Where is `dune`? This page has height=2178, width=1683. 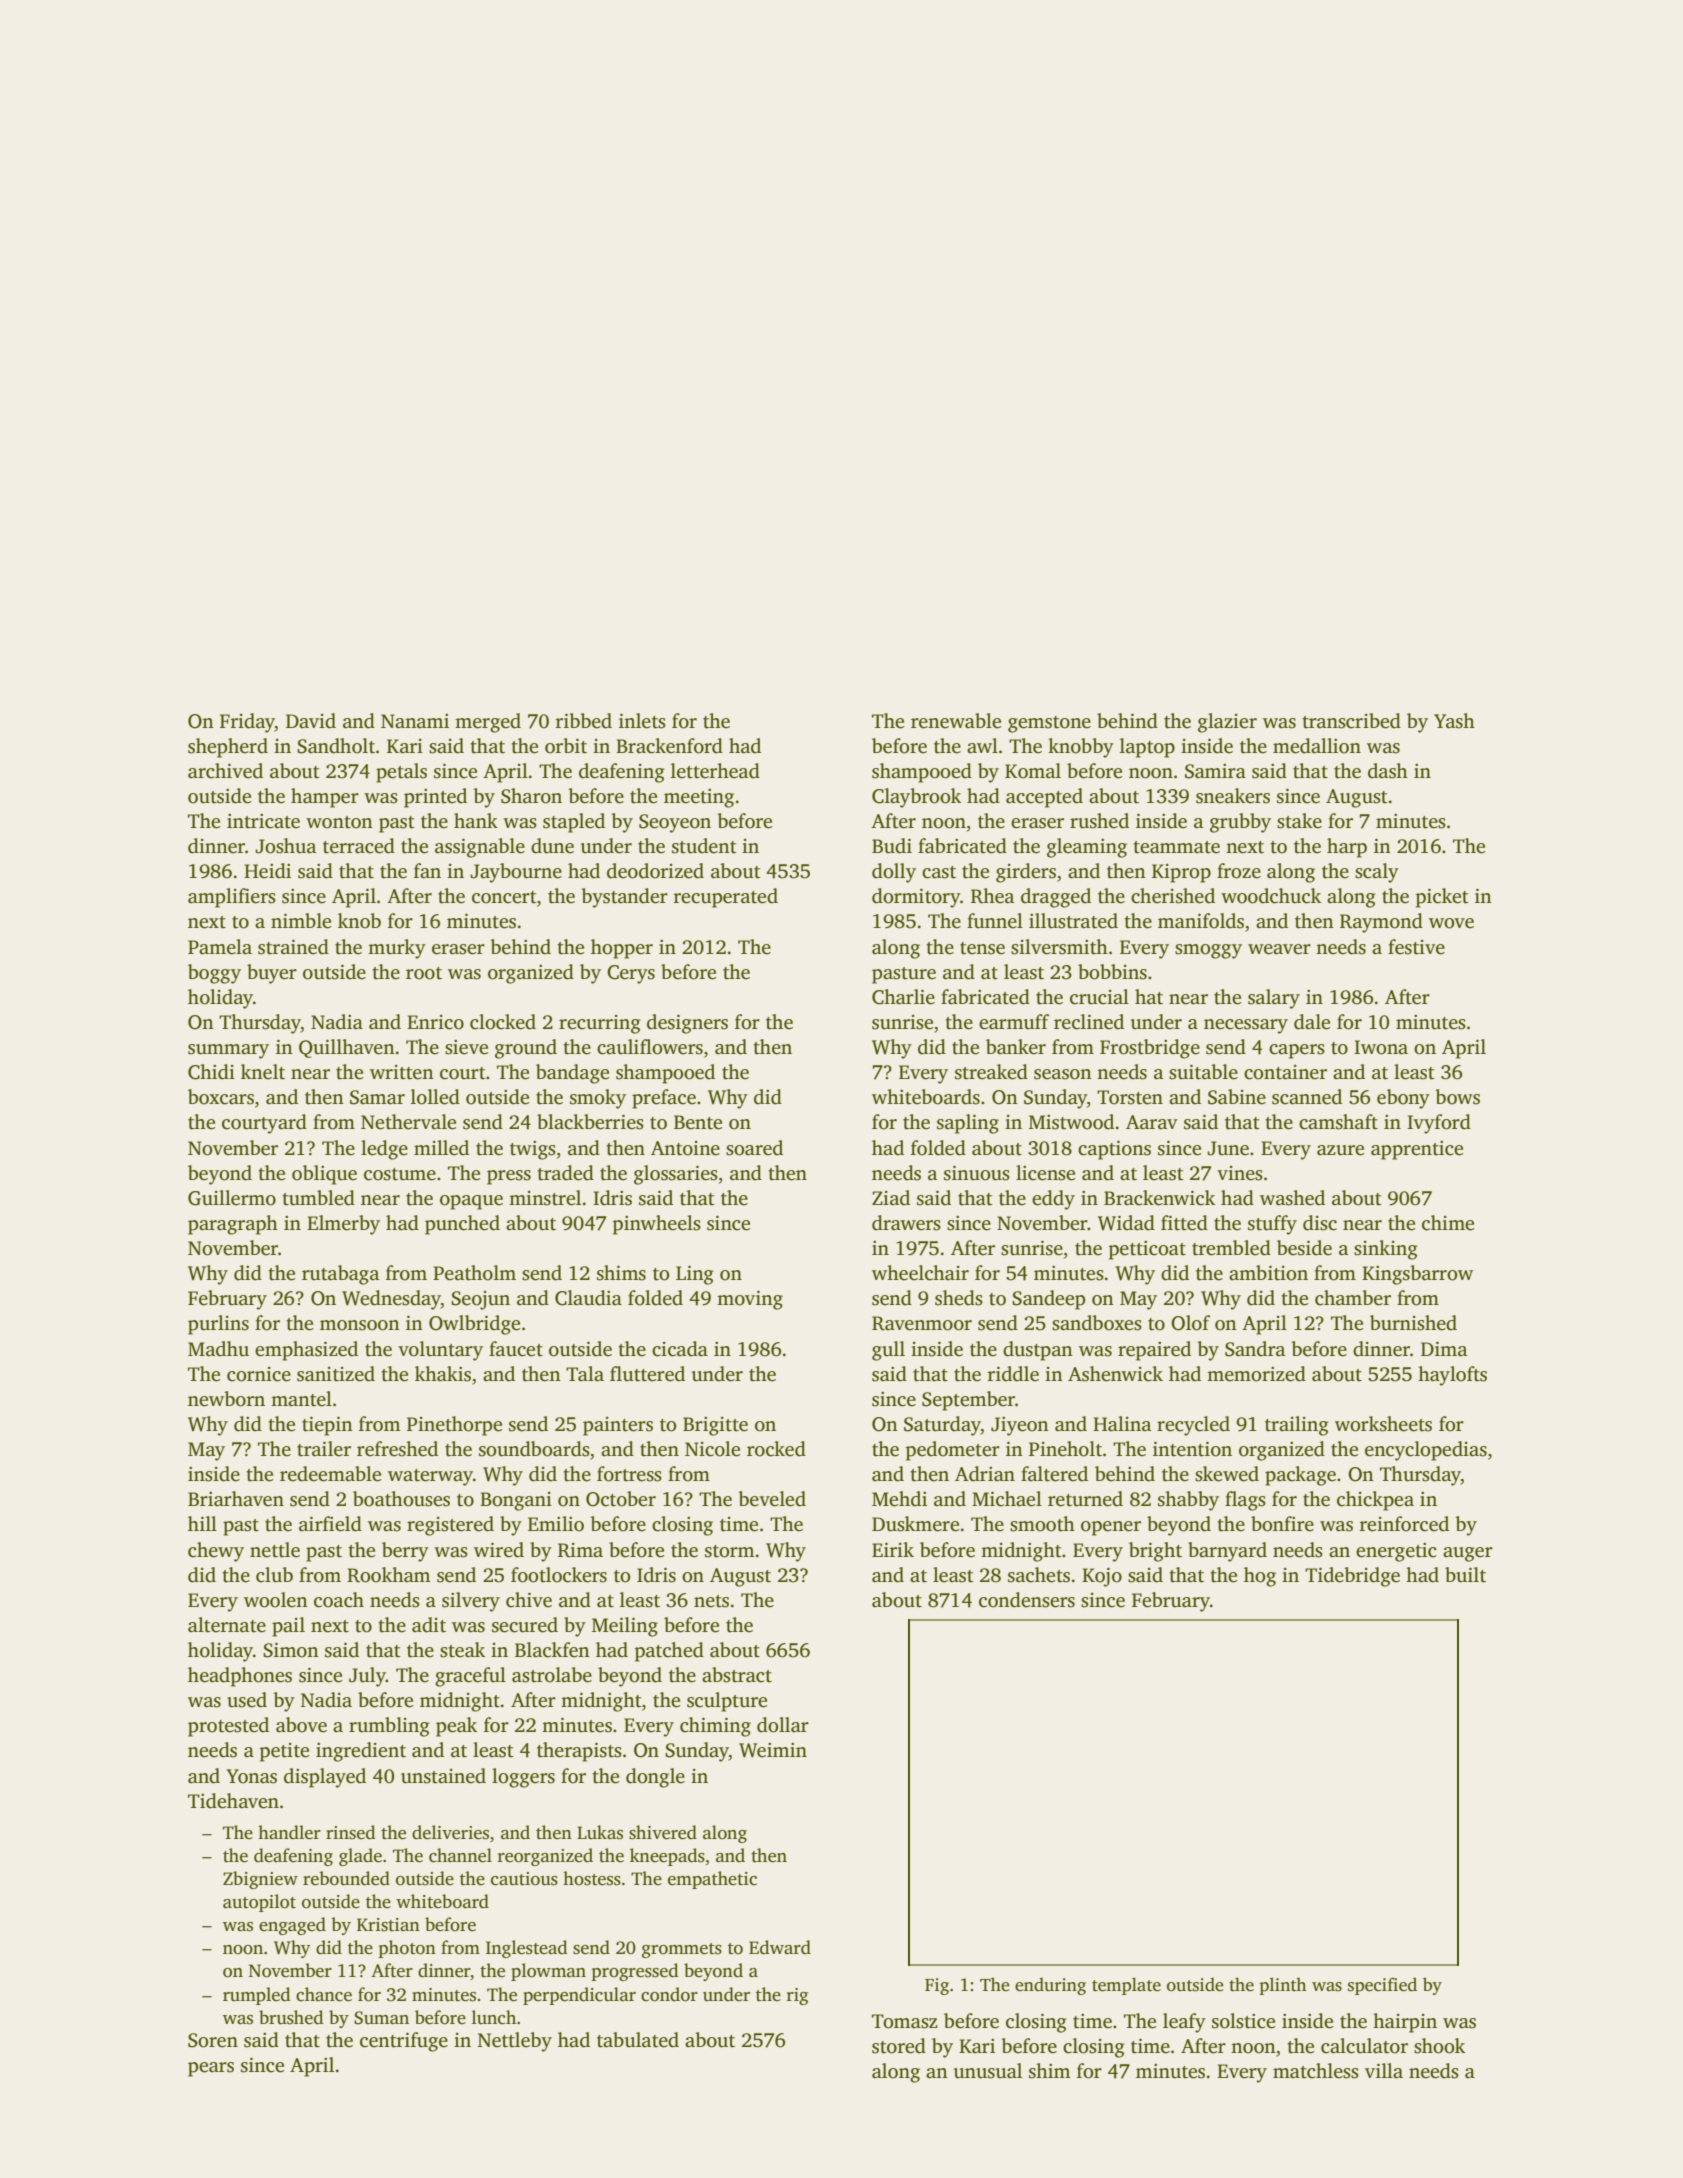
dune is located at coordinates (552, 846).
